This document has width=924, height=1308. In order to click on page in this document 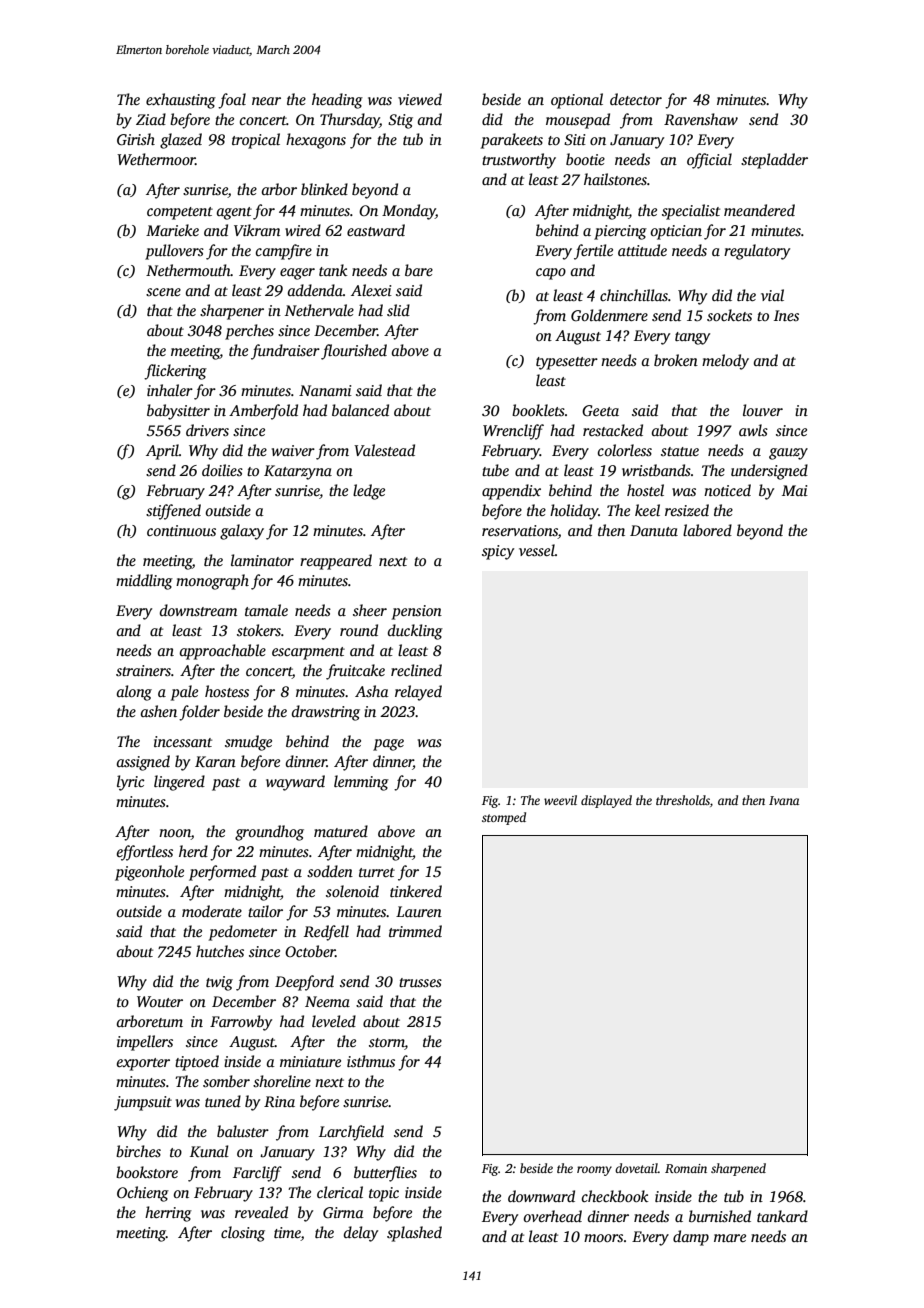, I will do `click(388, 745)`.
